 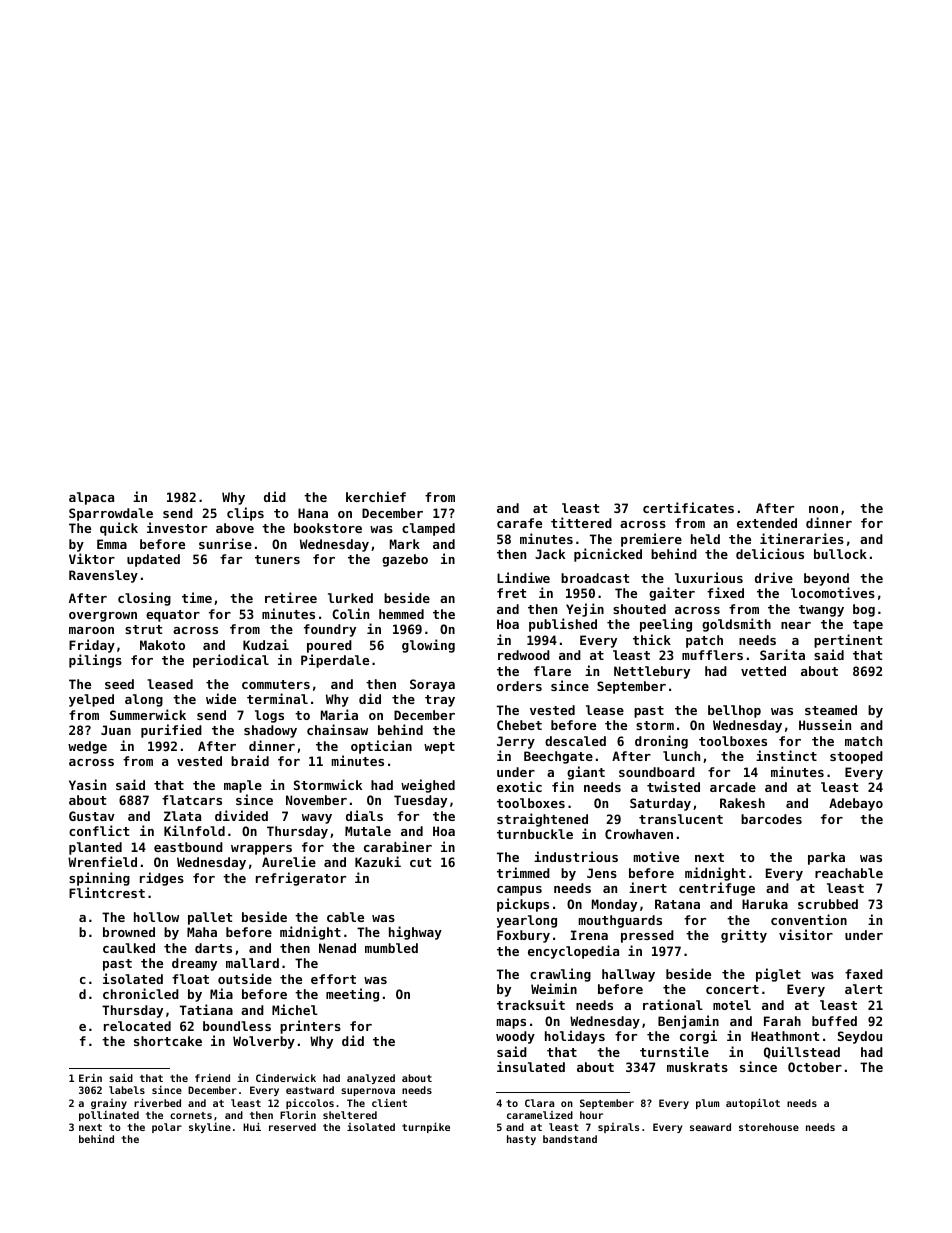 I want to click on Yejin, so click(x=585, y=610).
